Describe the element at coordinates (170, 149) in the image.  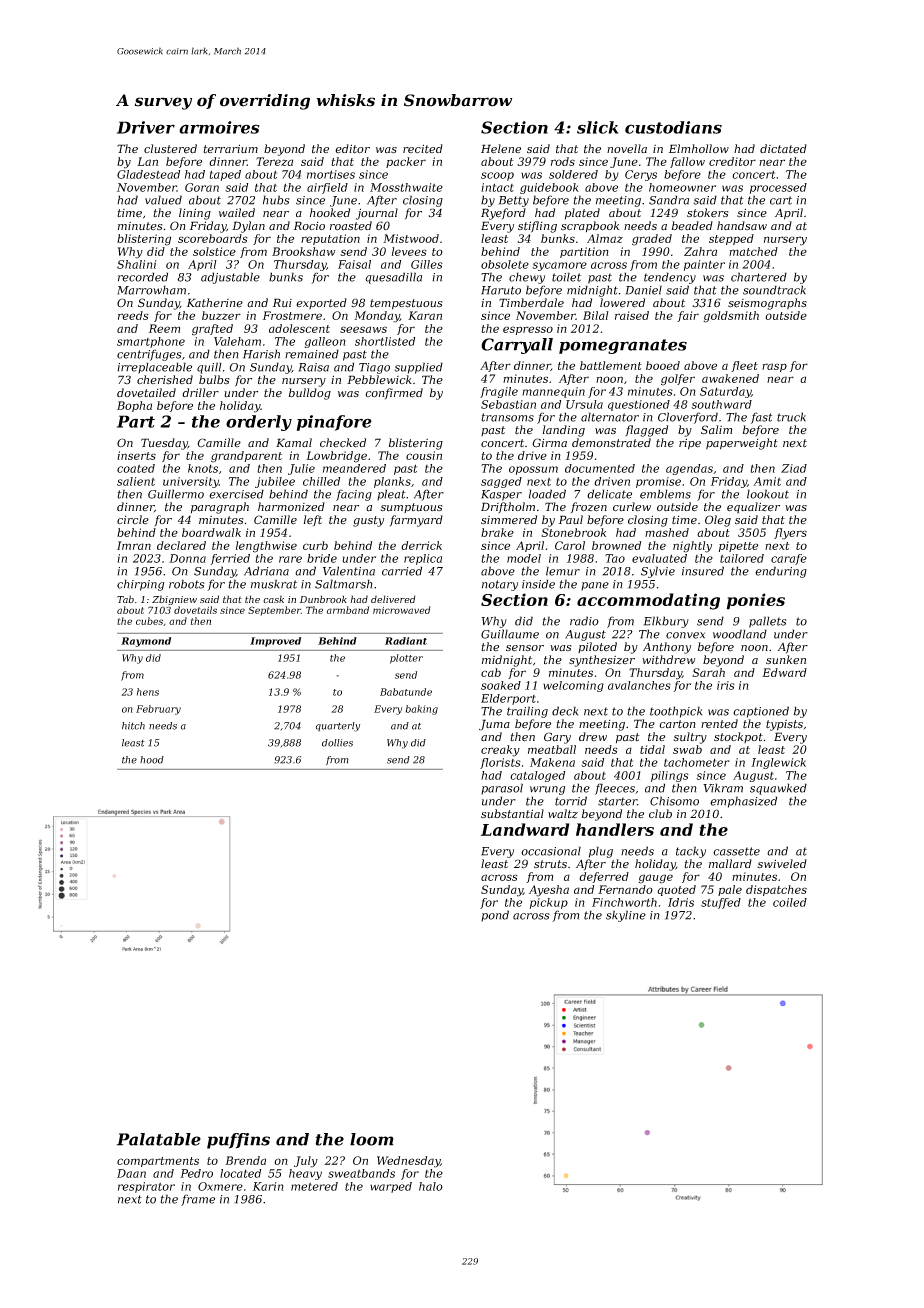
I see `clustered` at that location.
